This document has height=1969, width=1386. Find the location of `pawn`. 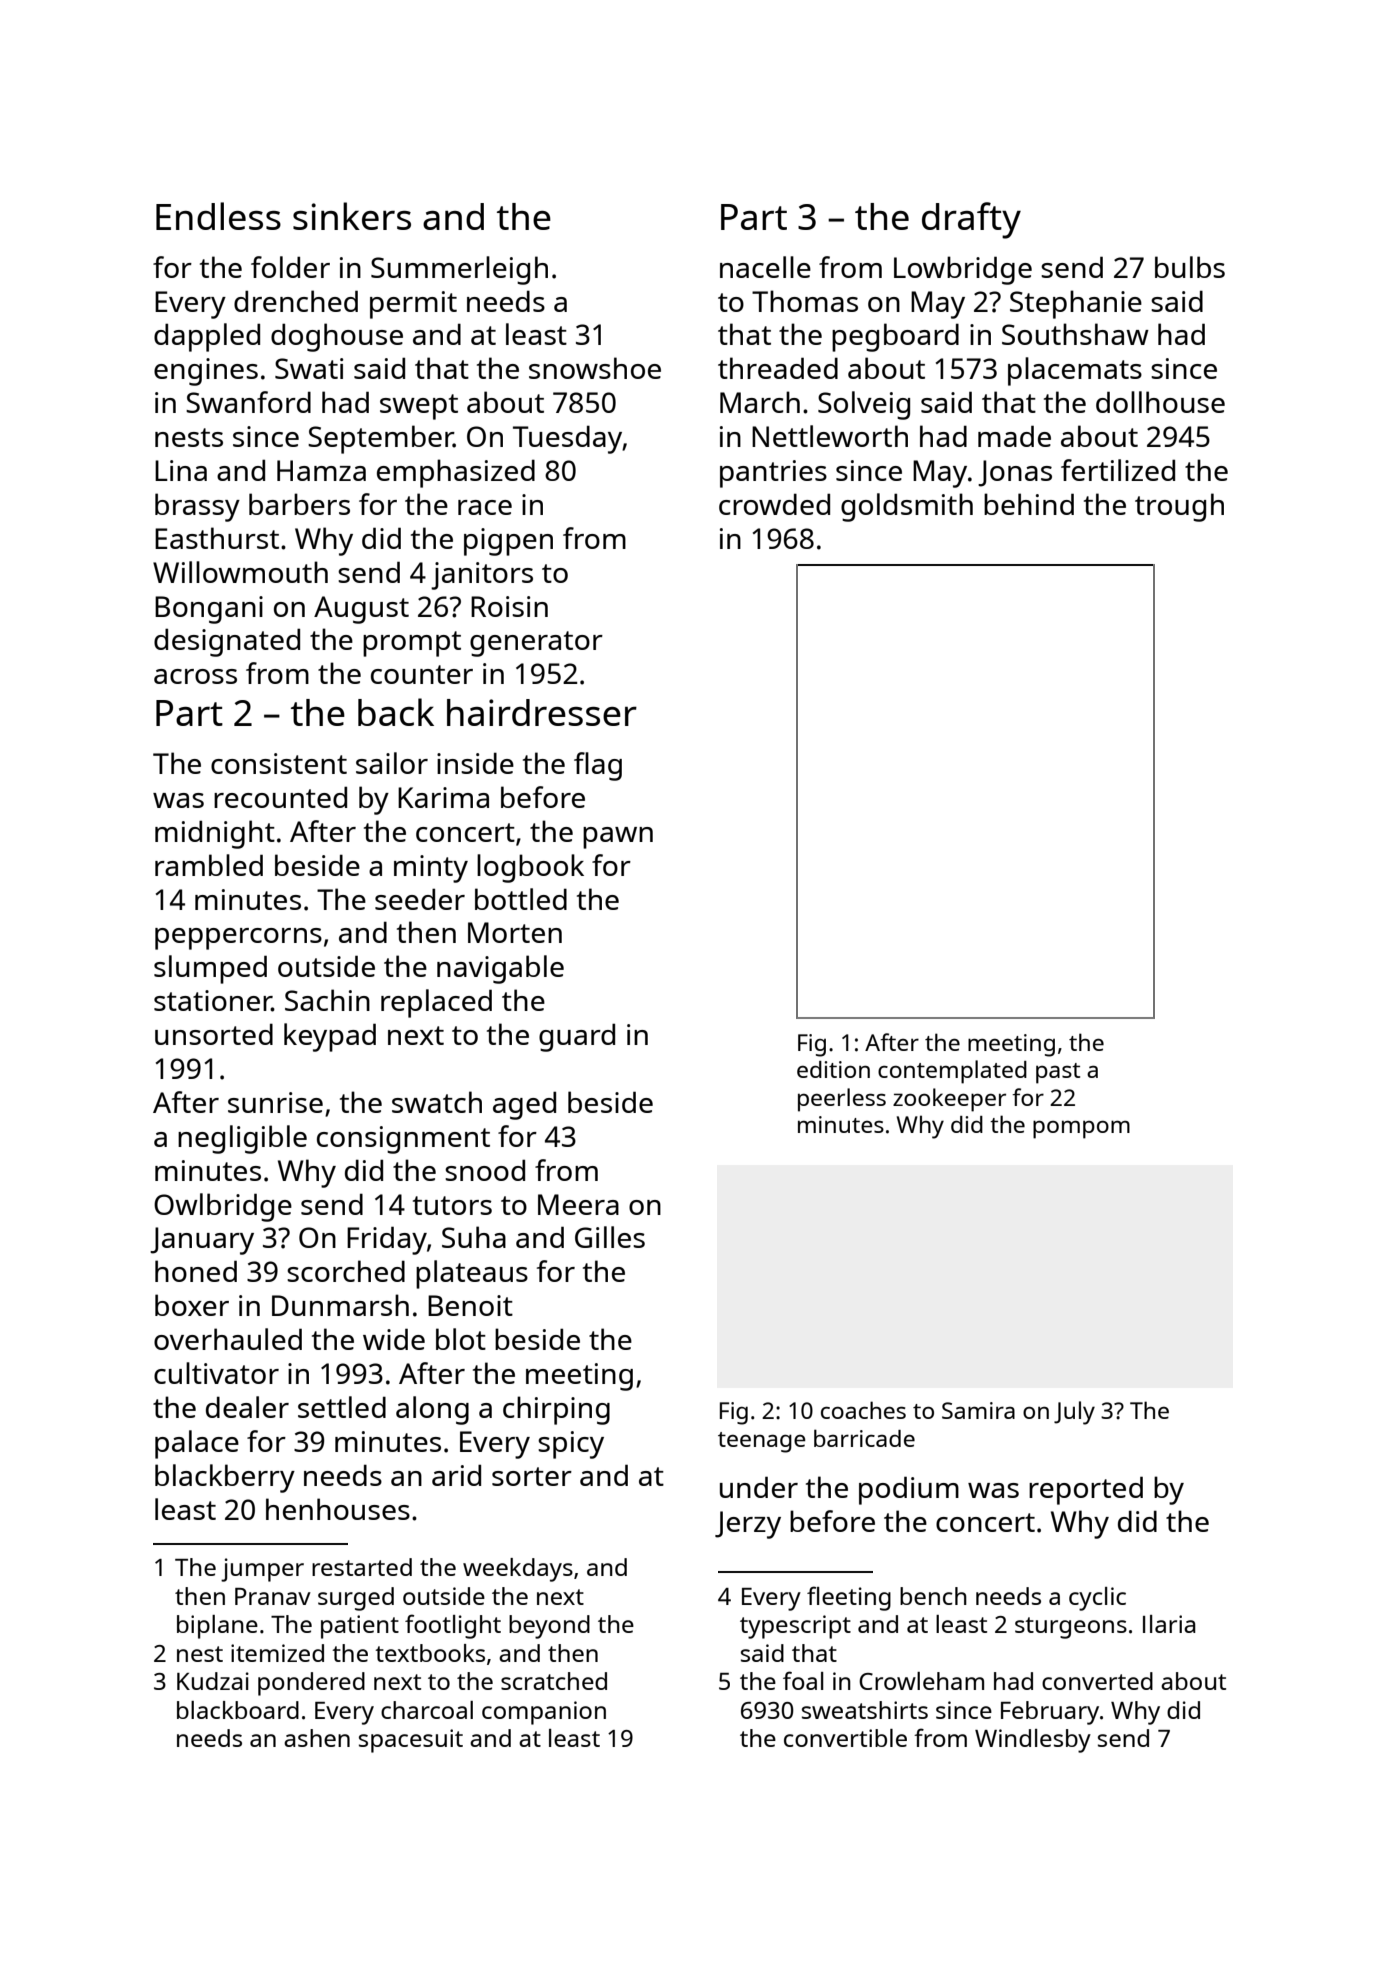

pawn is located at coordinates (618, 838).
